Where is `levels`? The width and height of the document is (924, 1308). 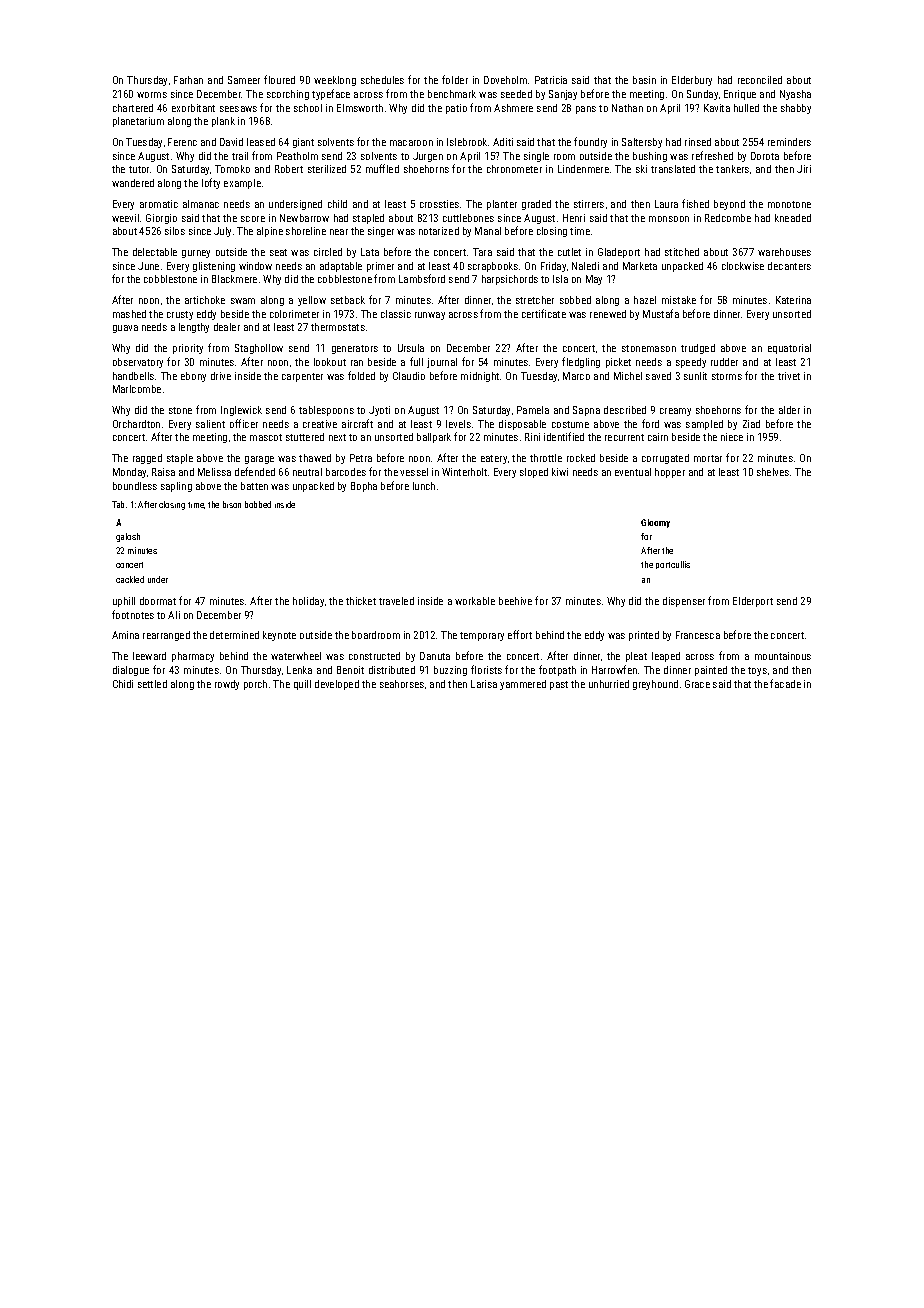
levels is located at coordinates (458, 424).
